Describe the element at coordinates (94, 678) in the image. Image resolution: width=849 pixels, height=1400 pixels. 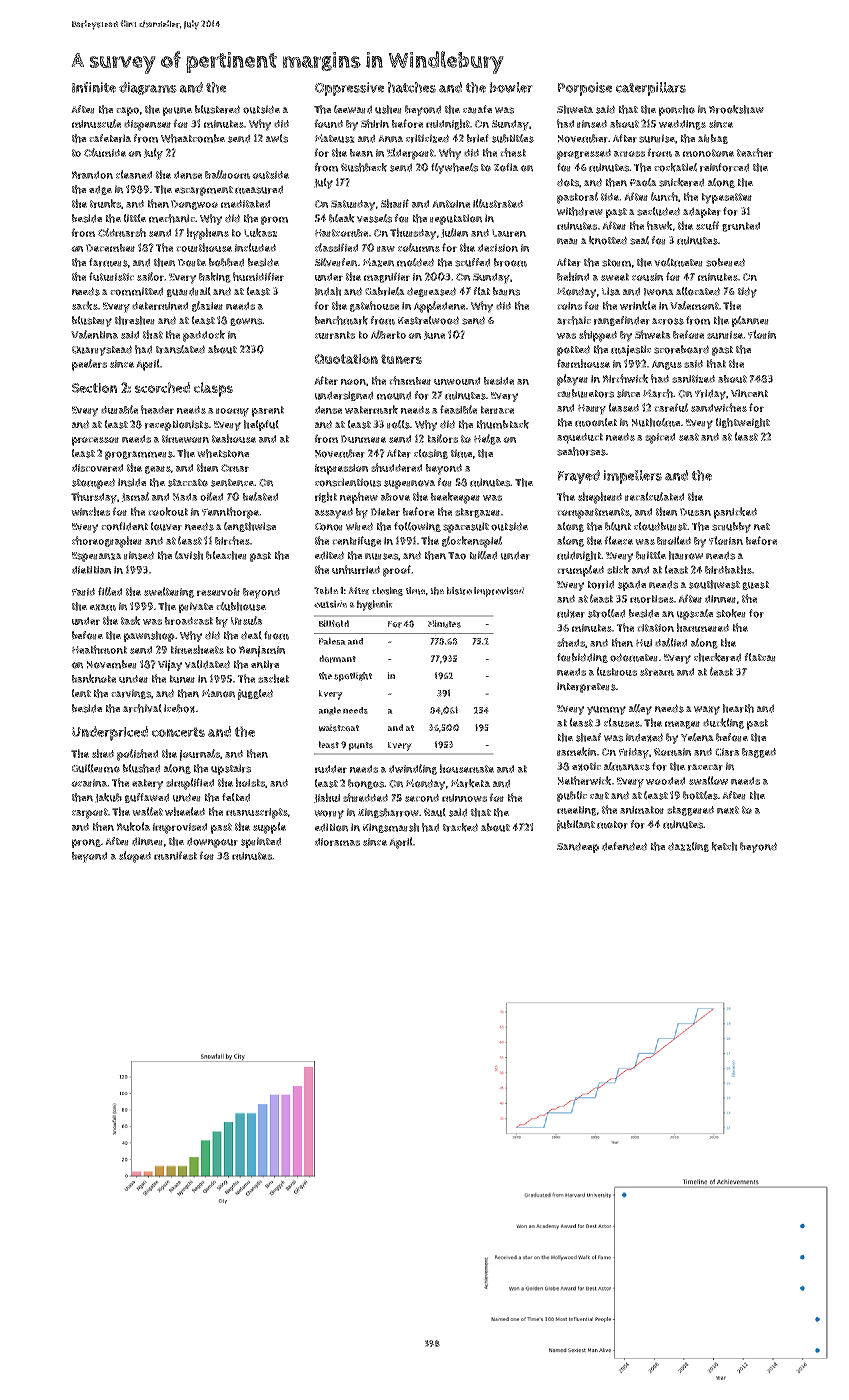
I see `banknote` at that location.
